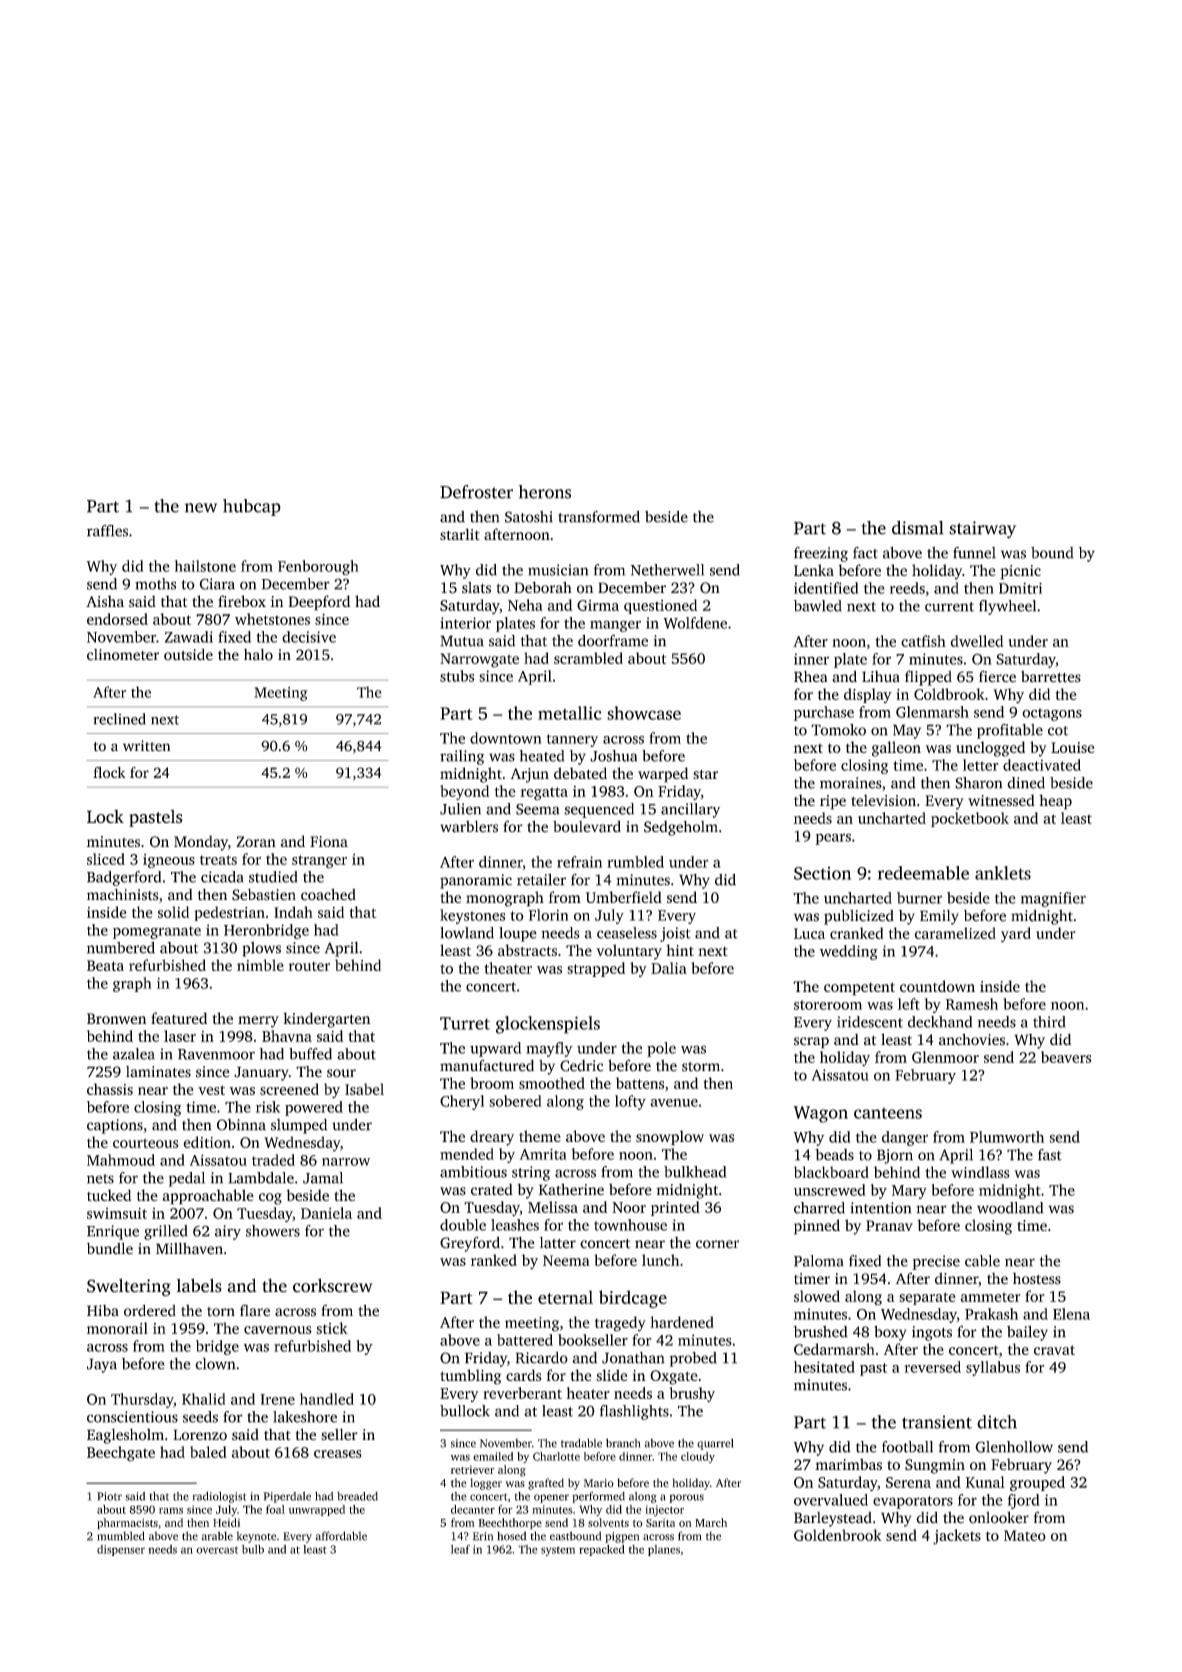  I want to click on freezing, so click(821, 554).
